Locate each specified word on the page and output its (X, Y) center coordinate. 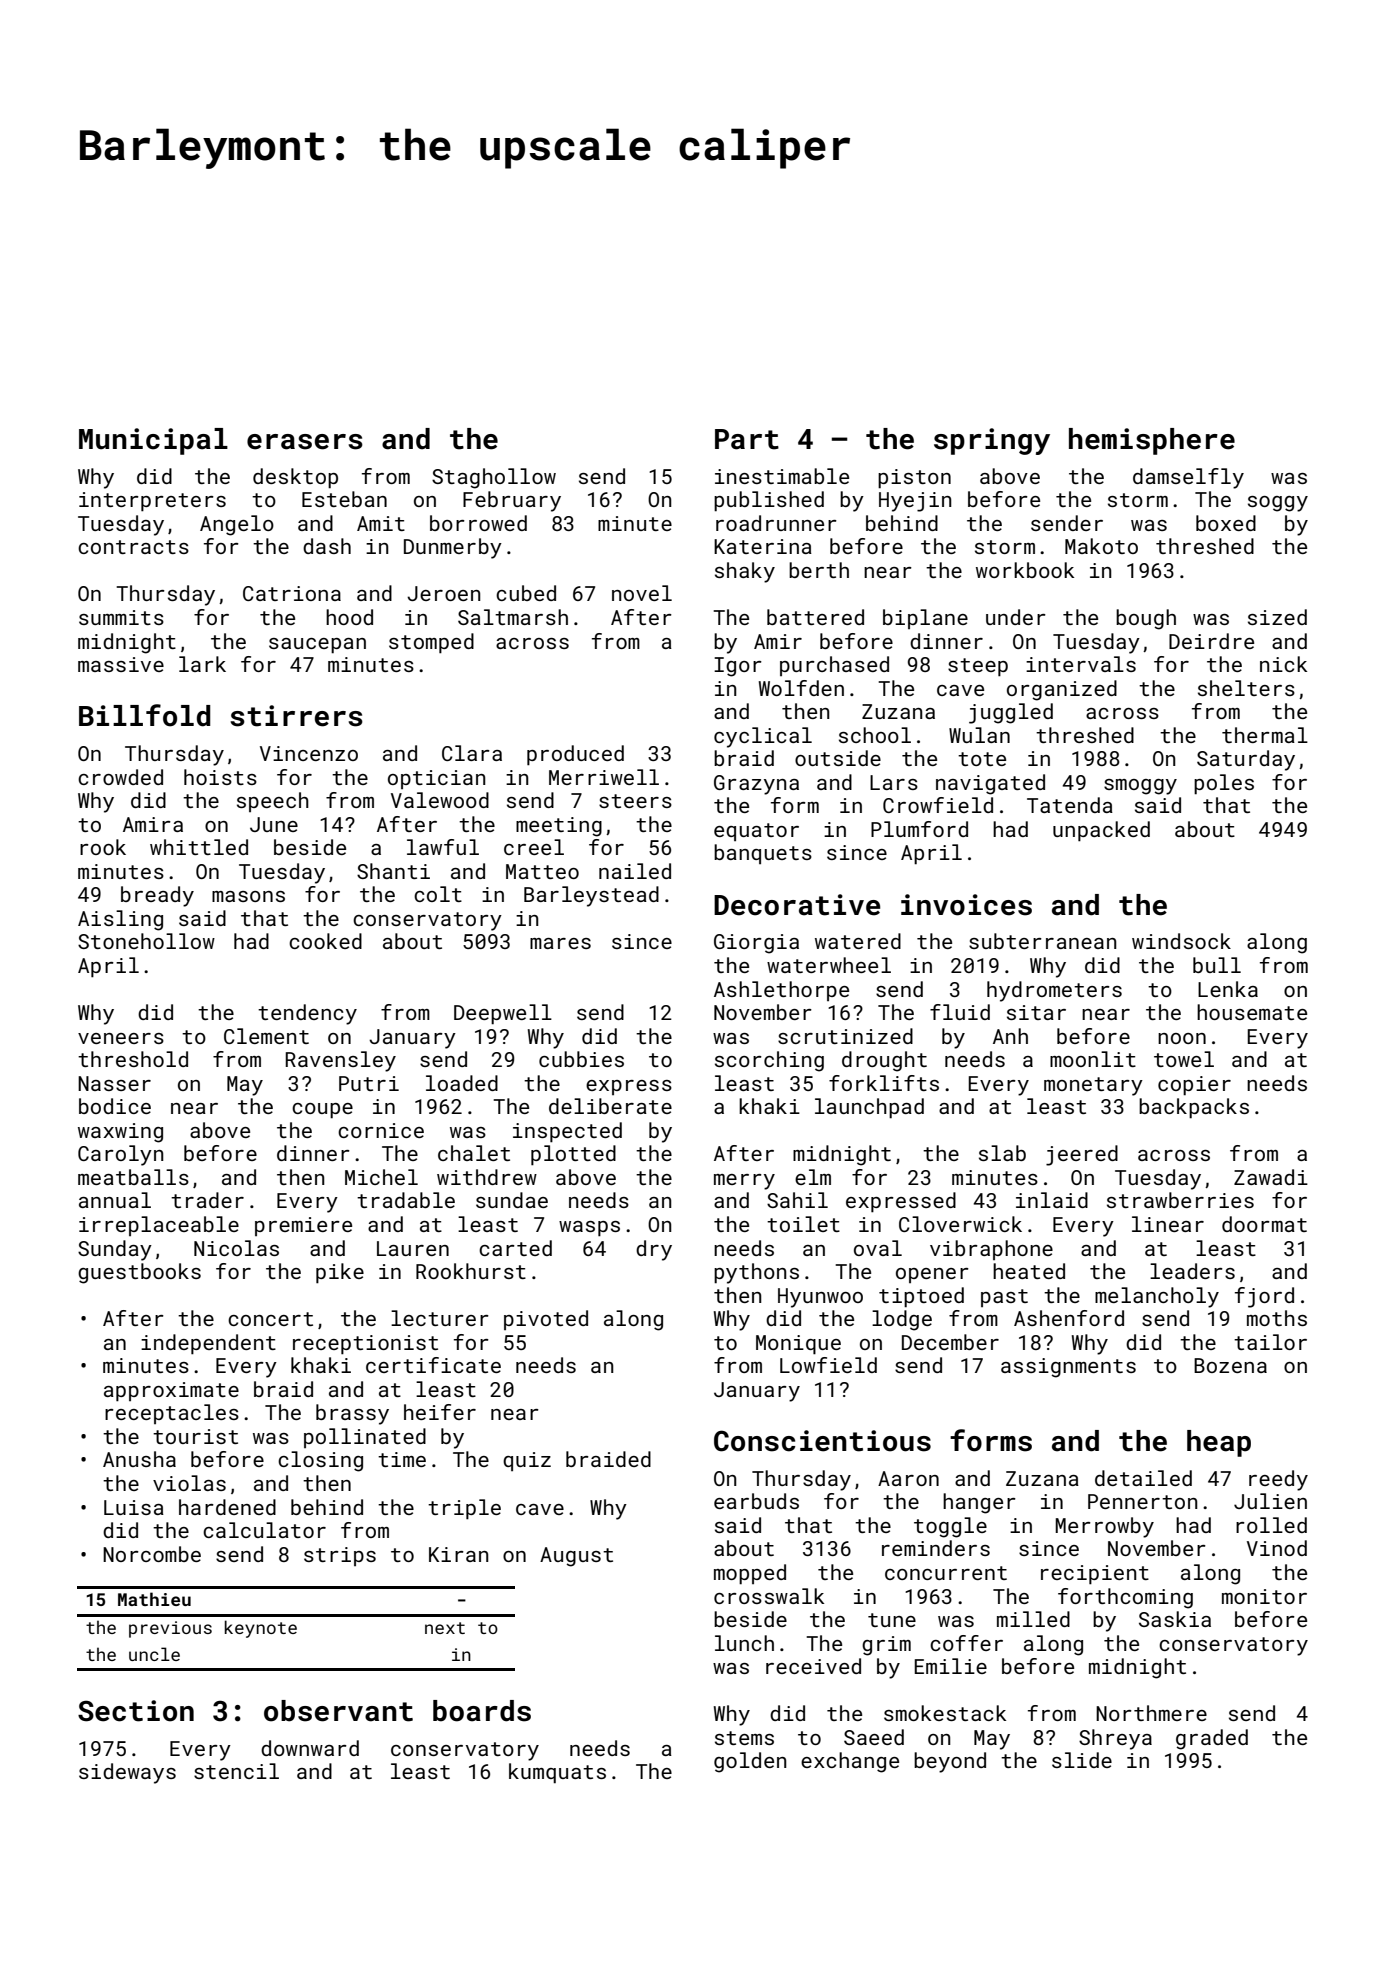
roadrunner (776, 523)
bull (1217, 965)
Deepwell (503, 1014)
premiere (303, 1226)
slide (1082, 1760)
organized (1062, 690)
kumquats (557, 1773)
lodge (902, 1320)
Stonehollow (146, 941)
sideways (127, 1773)
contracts (133, 547)
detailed (1143, 1478)
